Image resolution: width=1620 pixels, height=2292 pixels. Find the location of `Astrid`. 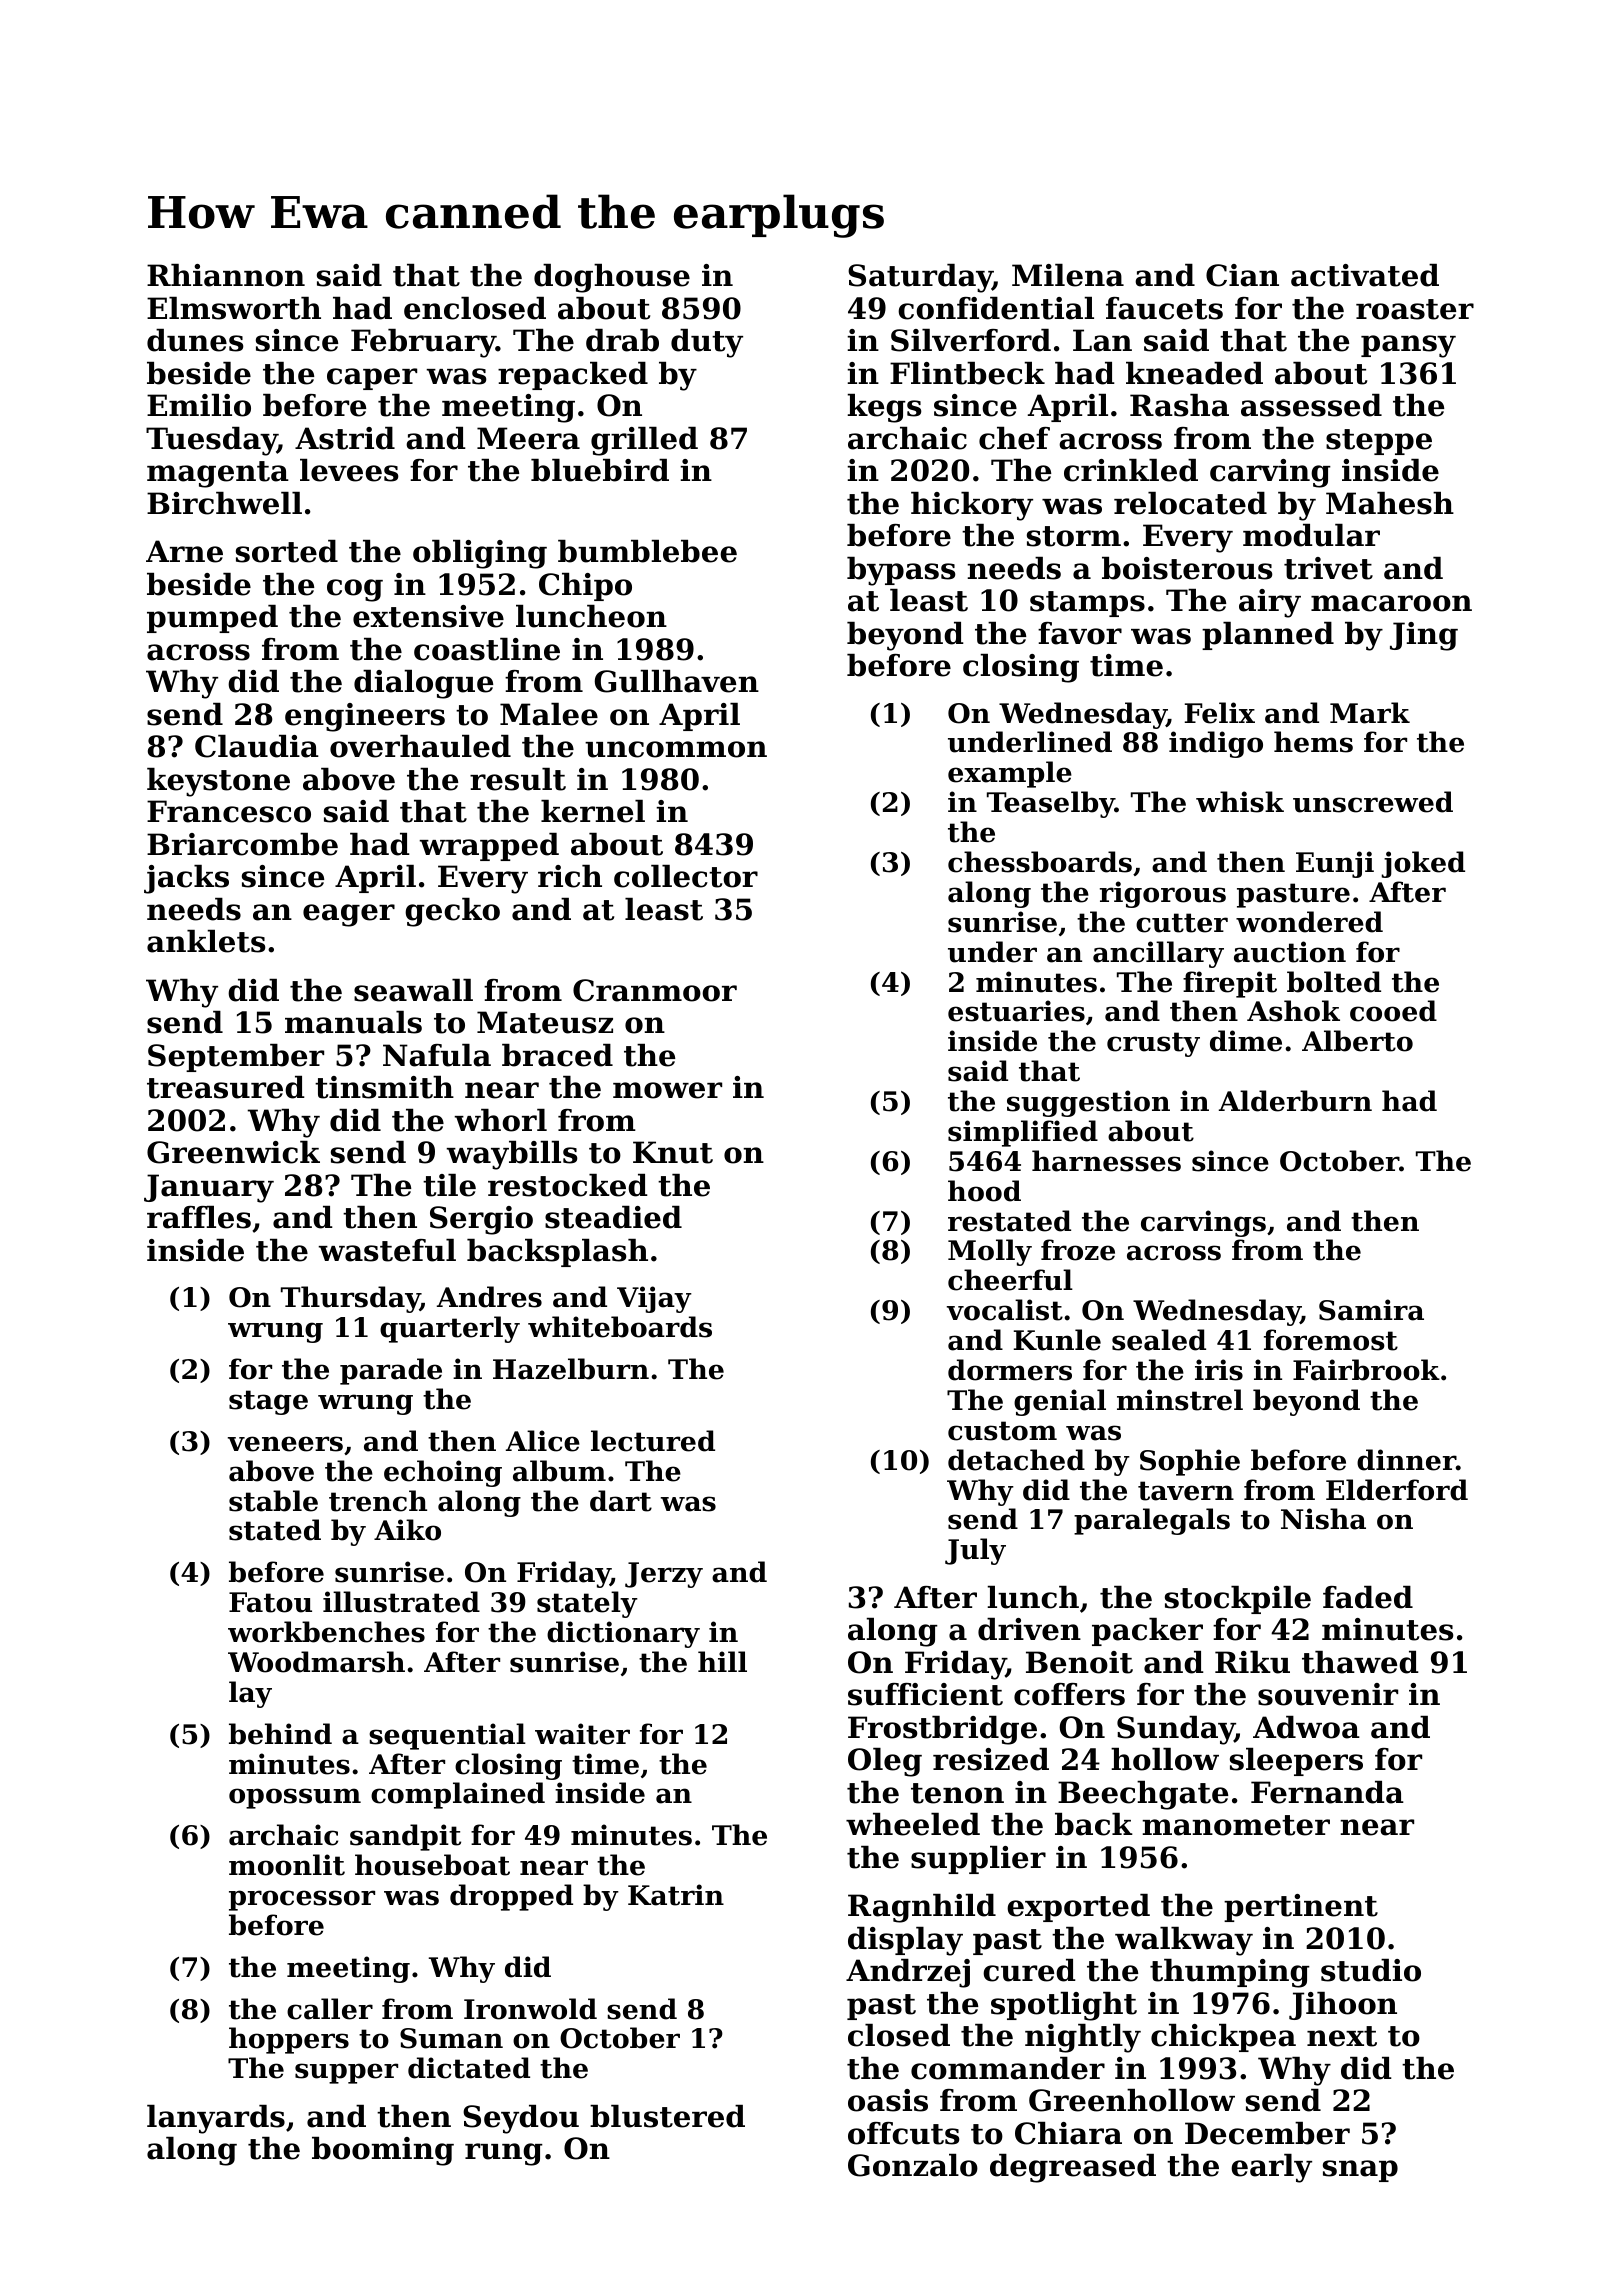

Astrid is located at coordinates (345, 438).
